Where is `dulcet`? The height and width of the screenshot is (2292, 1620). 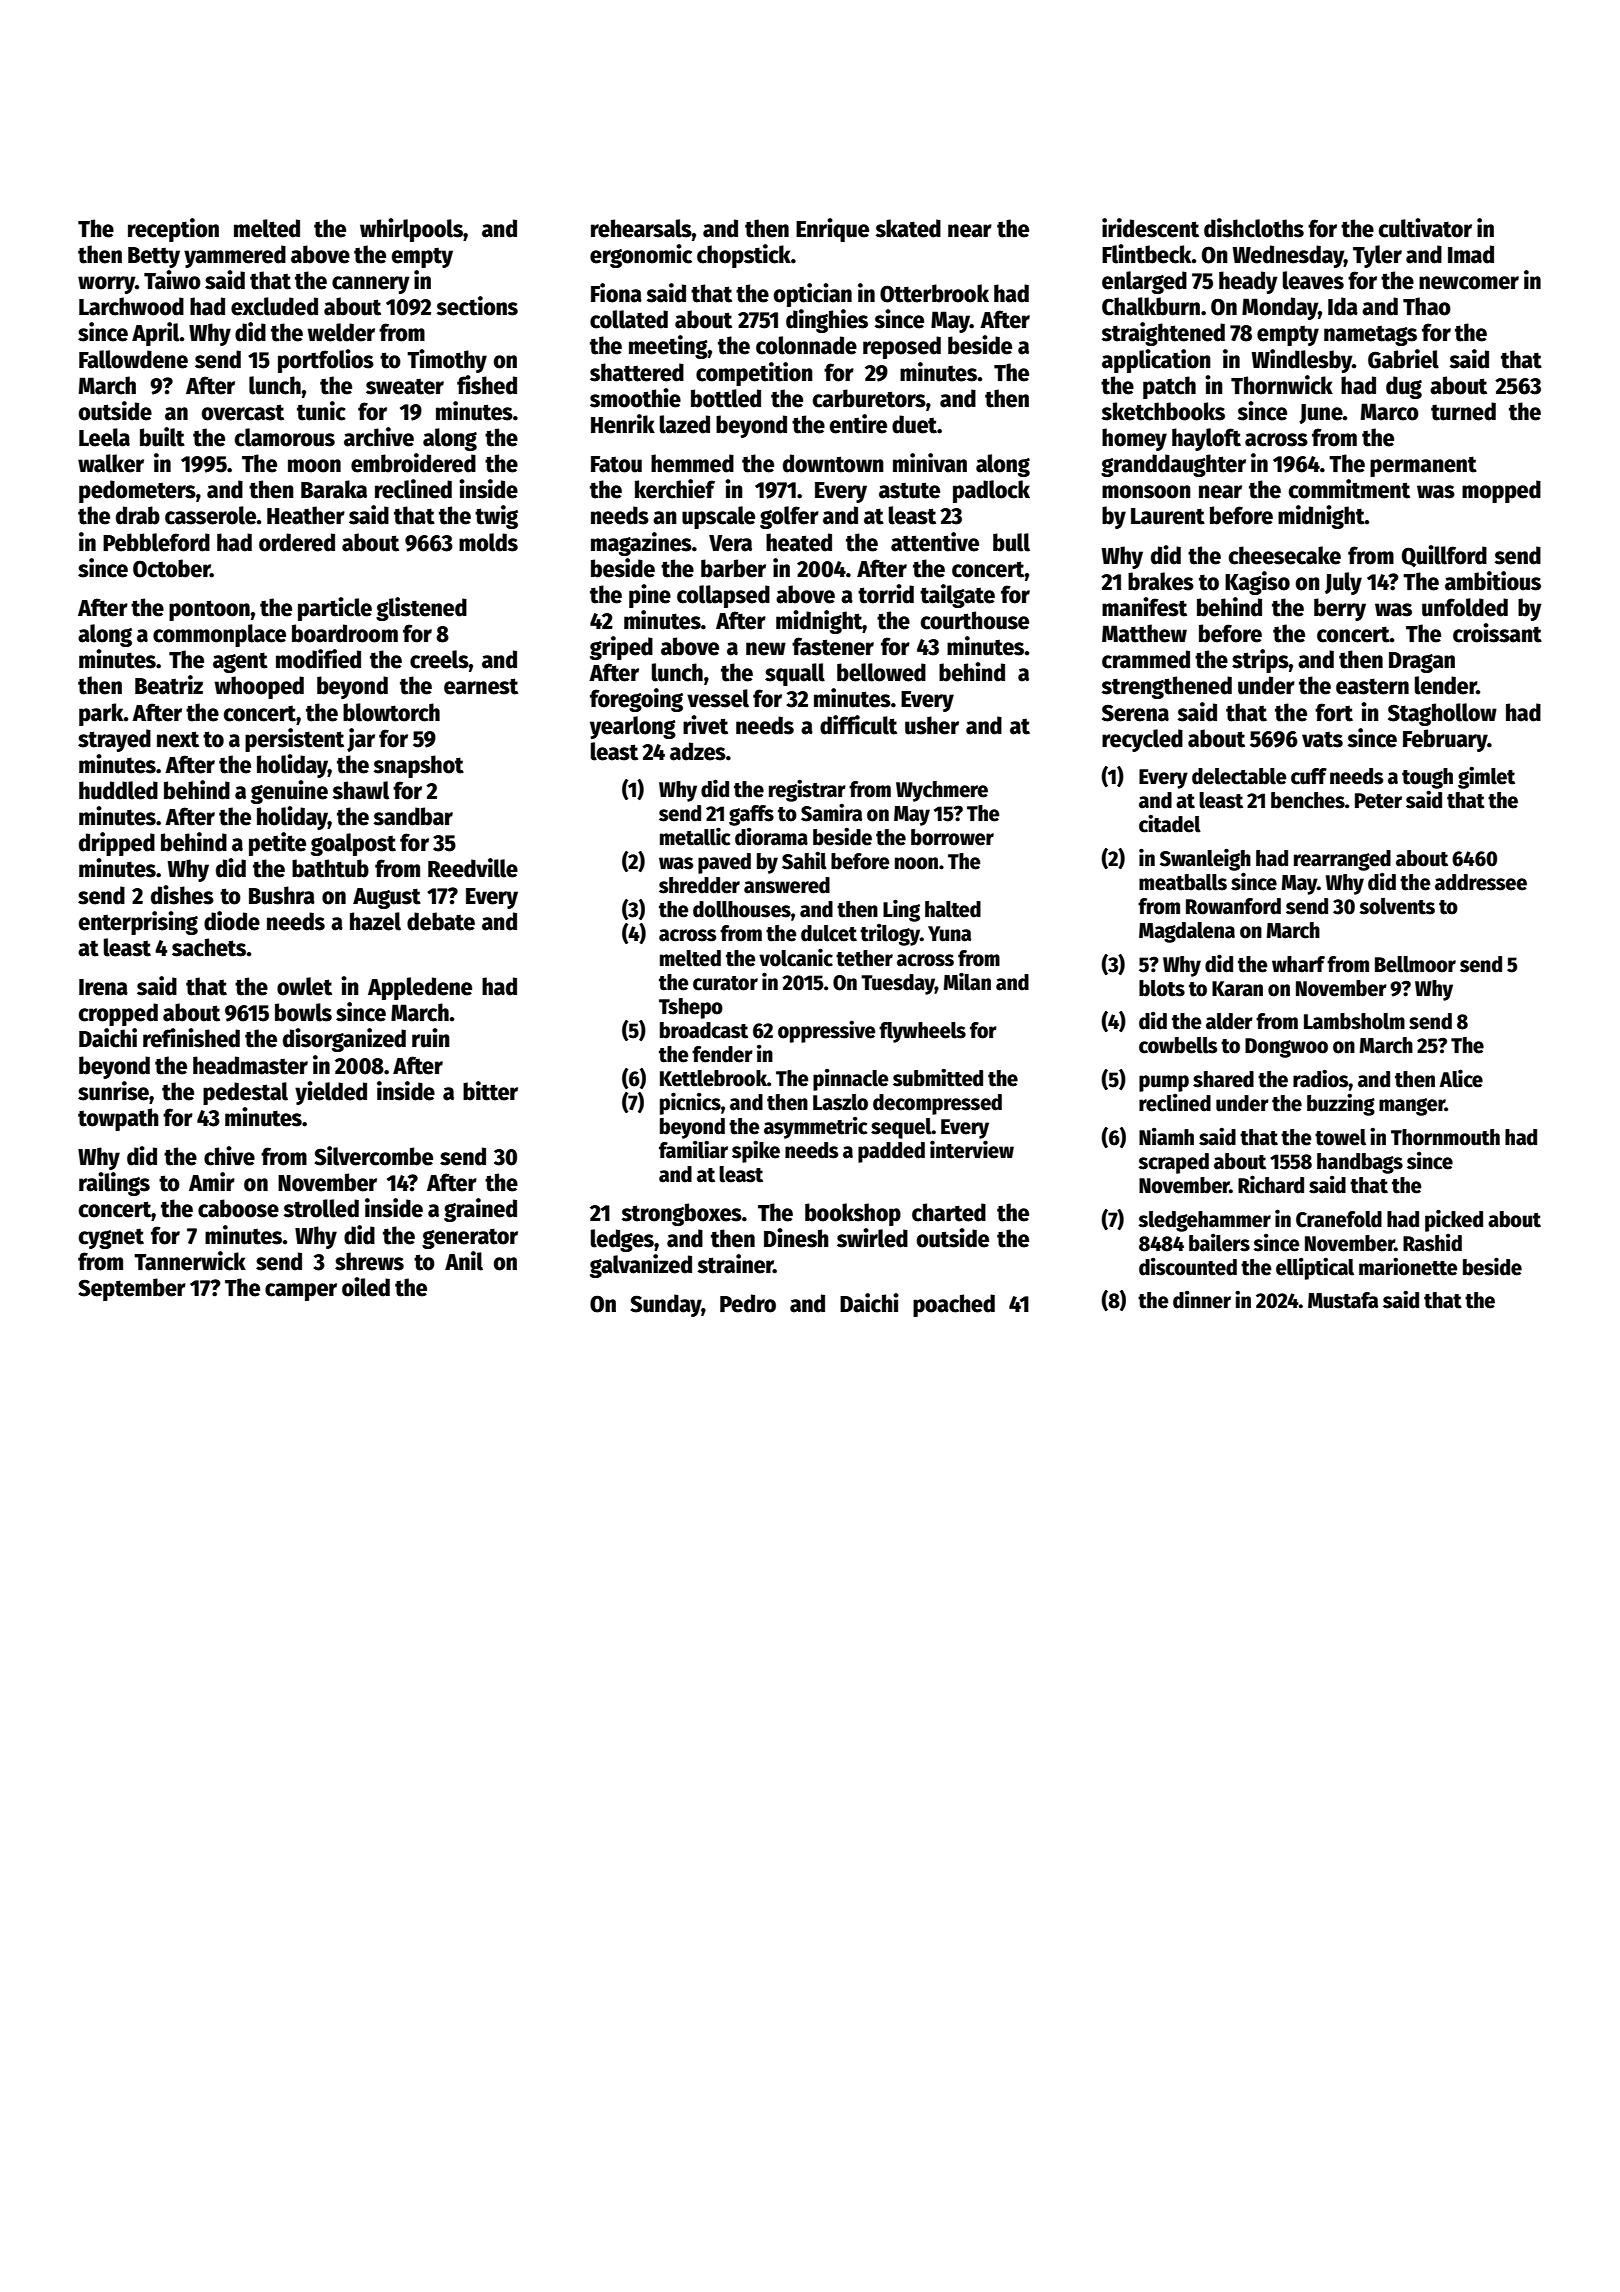 dulcet is located at coordinates (829, 933).
